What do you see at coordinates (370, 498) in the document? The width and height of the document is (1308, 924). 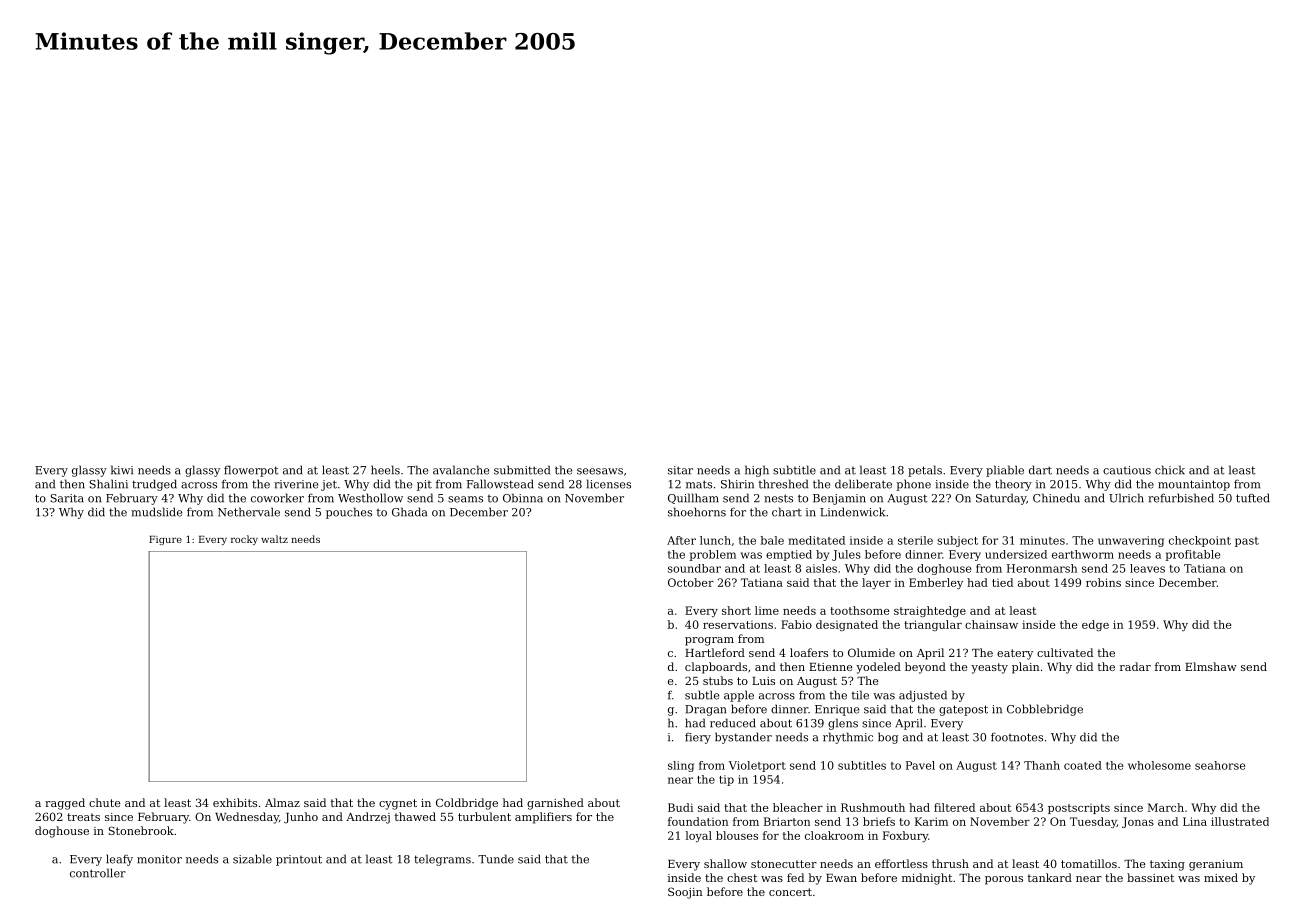 I see `Westhollow` at bounding box center [370, 498].
